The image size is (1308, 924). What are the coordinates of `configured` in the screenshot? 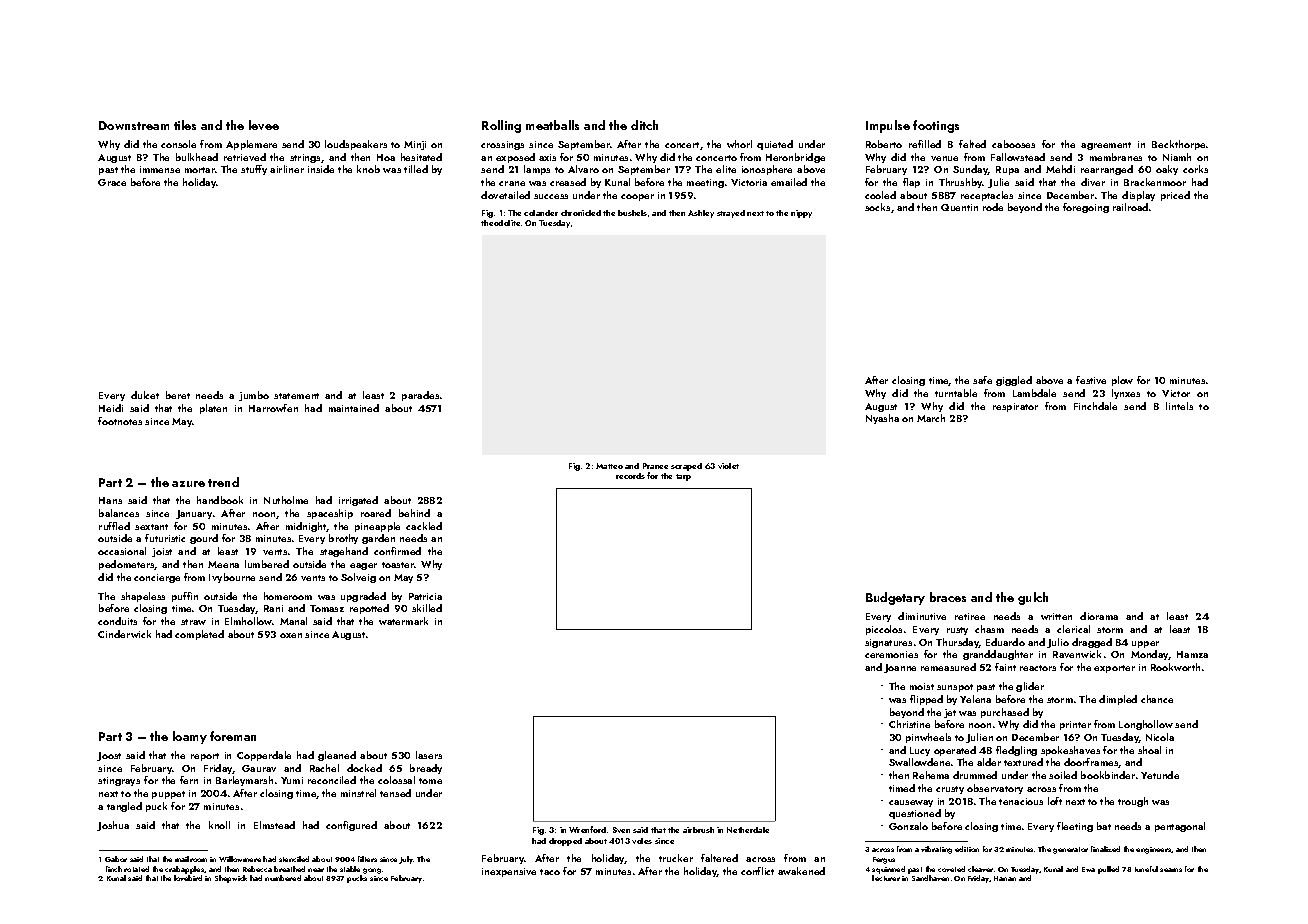 It's located at (351, 826).
